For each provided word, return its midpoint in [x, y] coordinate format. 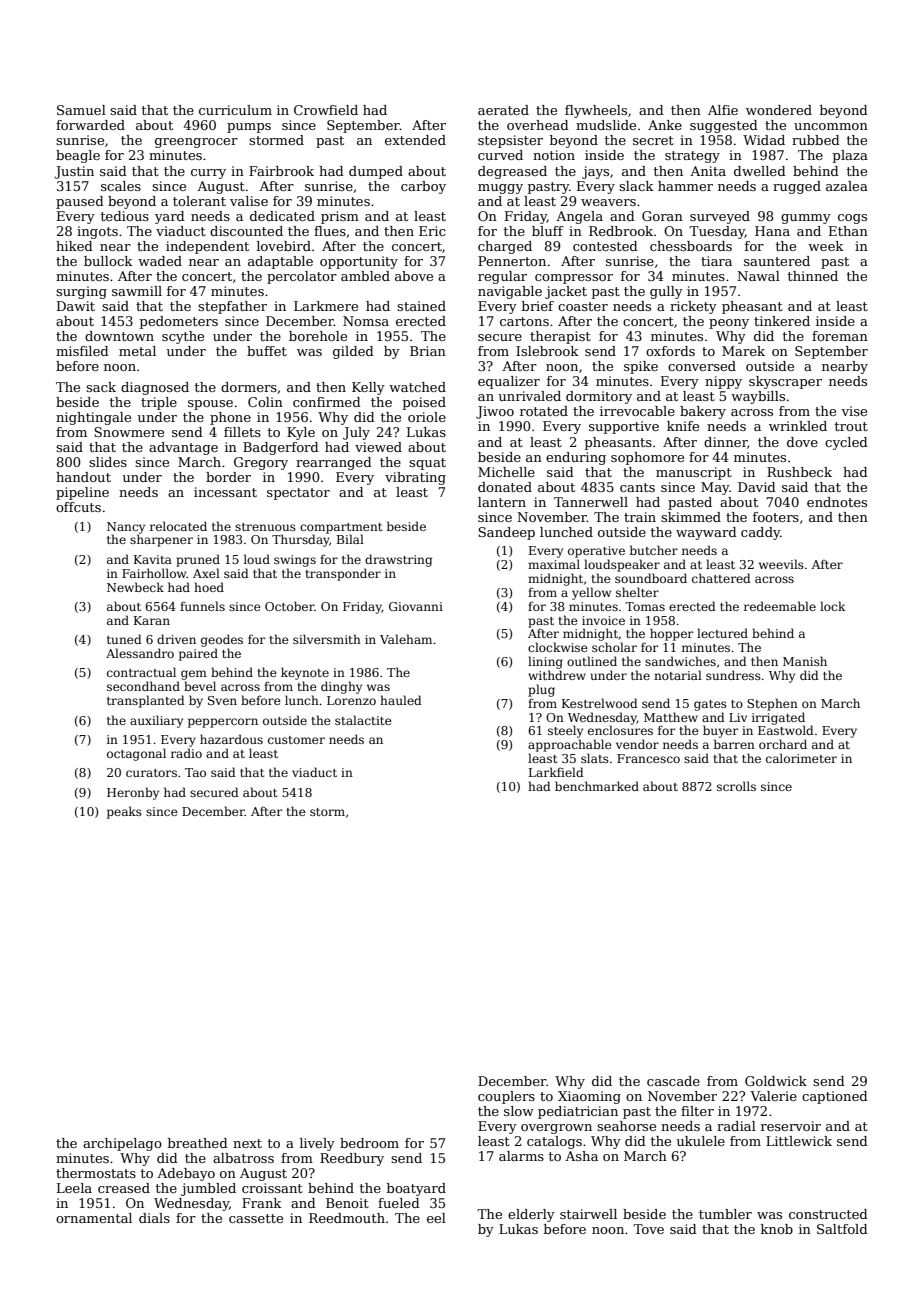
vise [854, 411]
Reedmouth [347, 1218]
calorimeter [801, 758]
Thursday [301, 540]
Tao [195, 772]
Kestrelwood [600, 703]
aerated [503, 110]
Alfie [723, 110]
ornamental [94, 1218]
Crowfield [326, 110]
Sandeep [506, 533]
